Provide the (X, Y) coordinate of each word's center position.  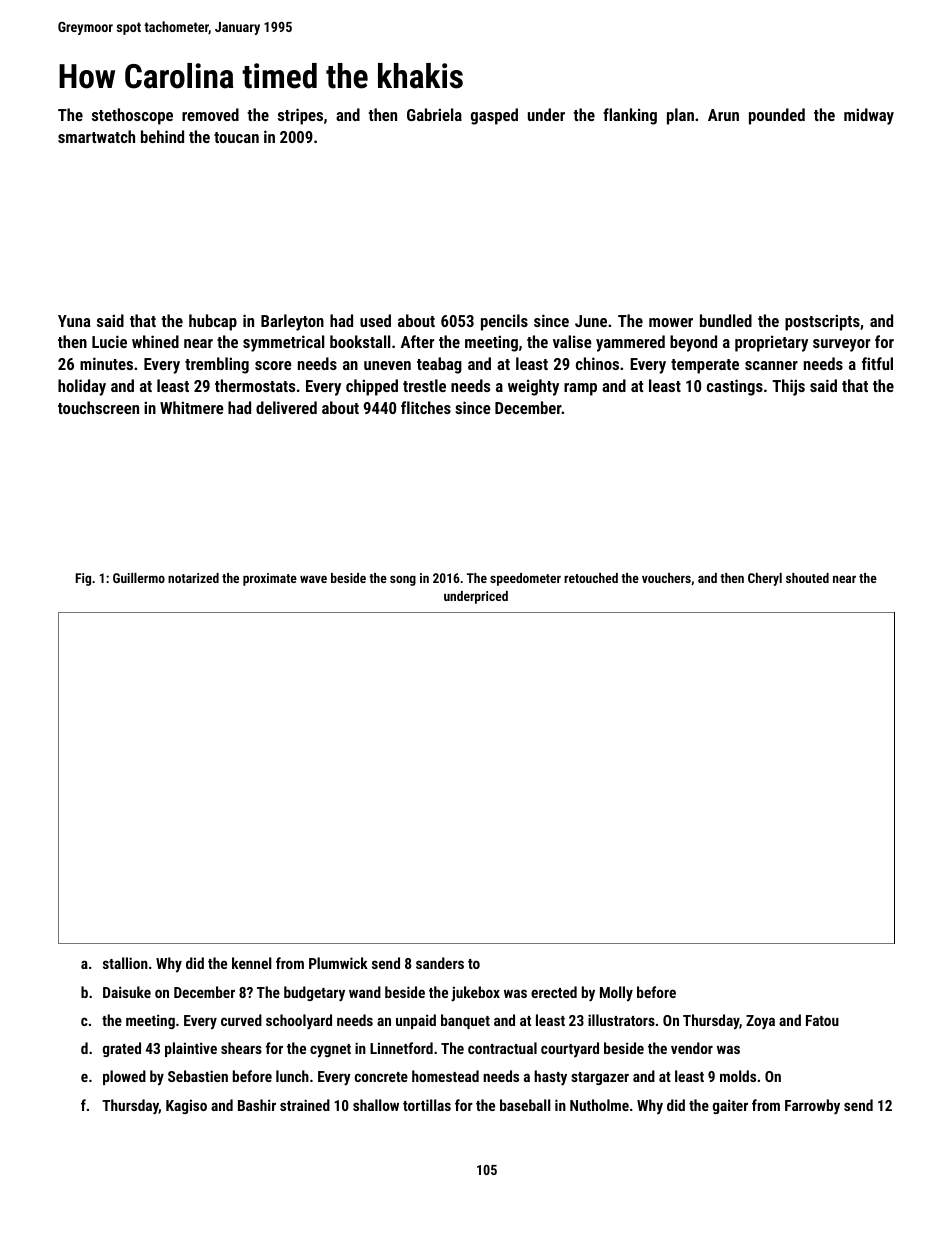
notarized (193, 578)
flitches (426, 407)
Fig (83, 579)
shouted (807, 578)
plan (680, 116)
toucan (236, 137)
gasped (494, 116)
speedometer (525, 579)
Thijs (788, 387)
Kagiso (186, 1106)
